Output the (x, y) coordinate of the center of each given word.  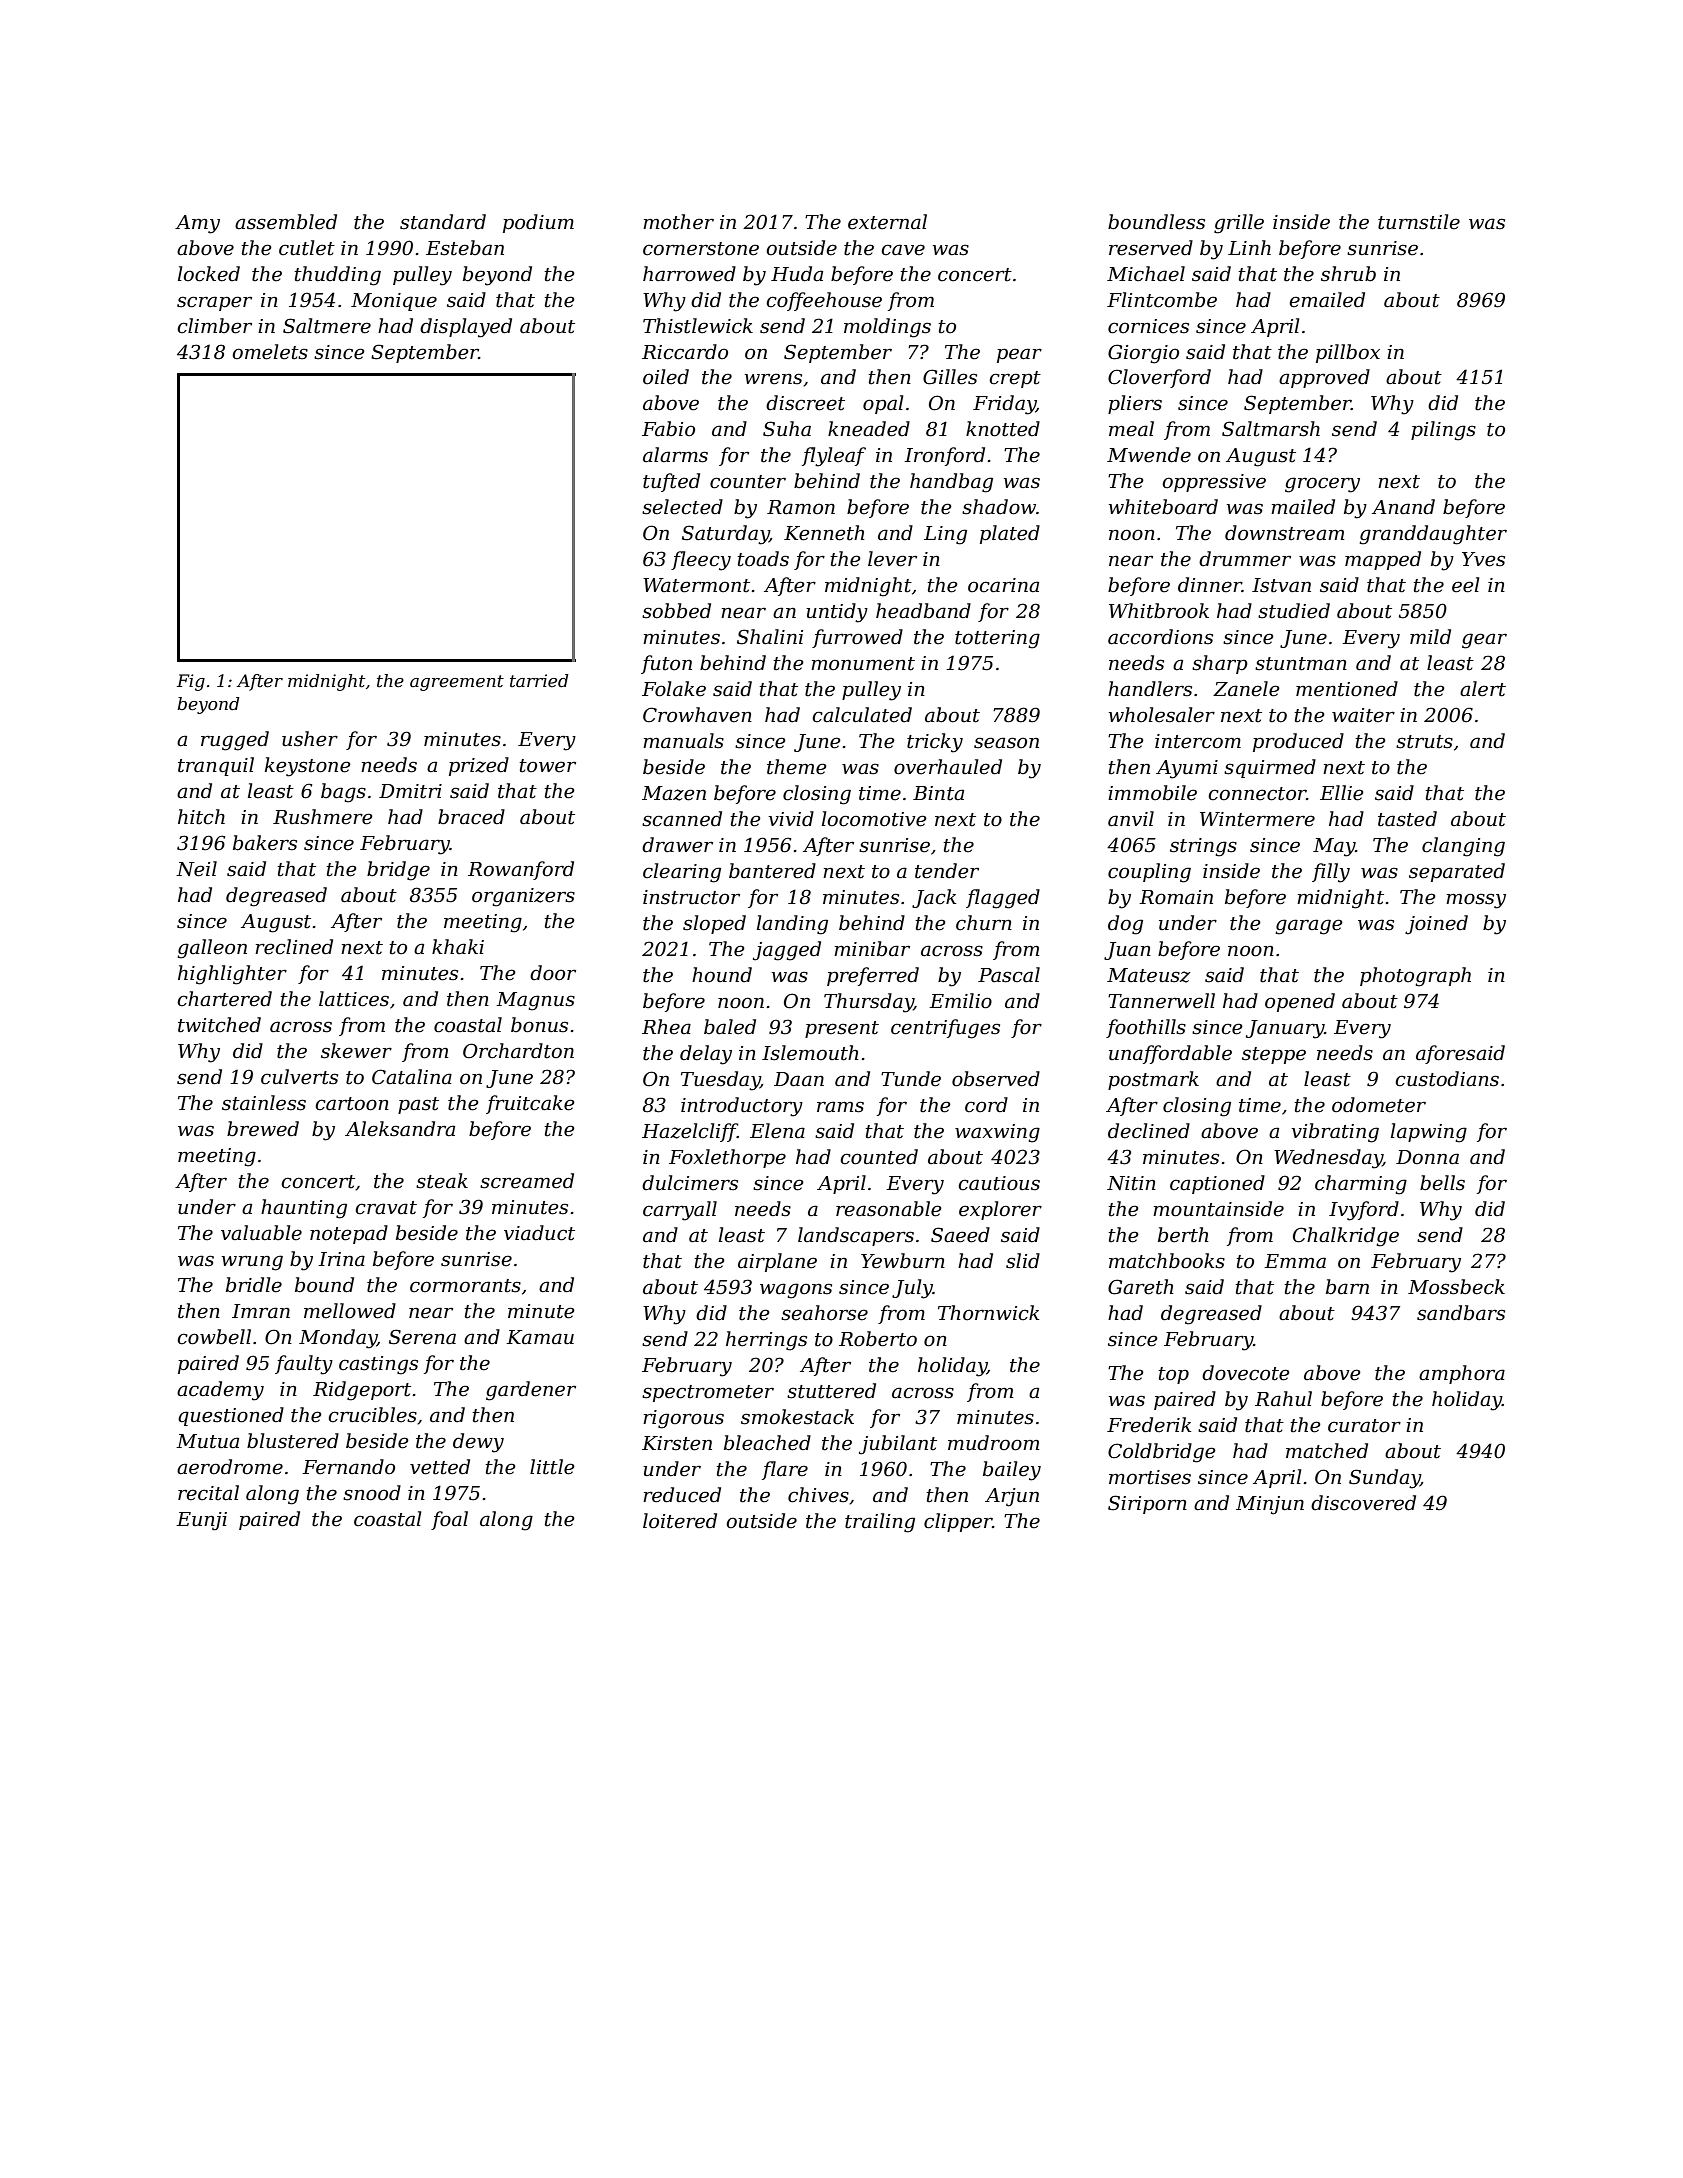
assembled (286, 222)
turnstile (1419, 222)
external (887, 222)
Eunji (201, 1521)
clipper (958, 1522)
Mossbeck (1456, 1287)
